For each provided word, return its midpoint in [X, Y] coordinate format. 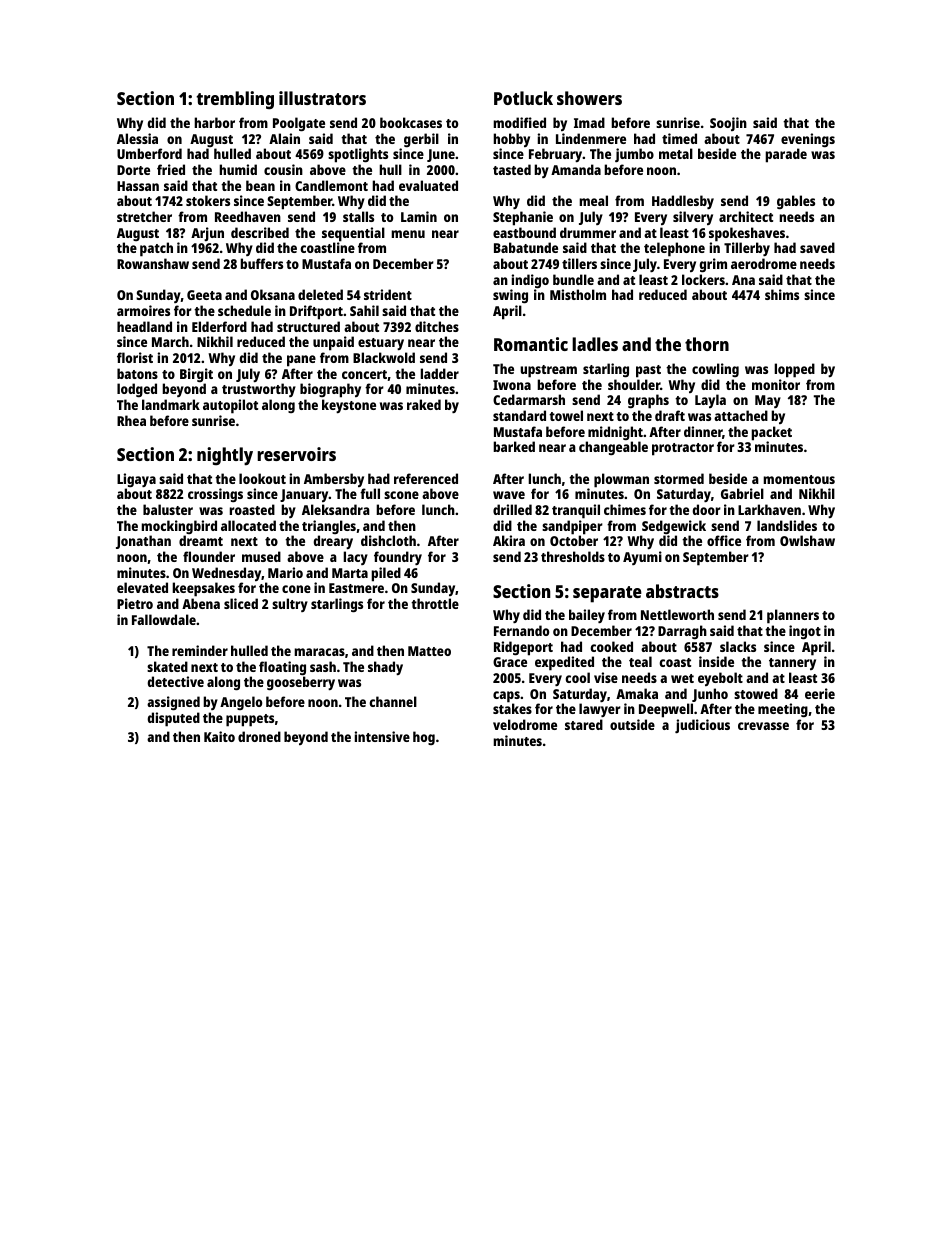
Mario [285, 572]
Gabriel [742, 493]
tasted [512, 169]
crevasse [763, 726]
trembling [235, 100]
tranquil [576, 511]
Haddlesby [683, 202]
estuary [381, 344]
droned [259, 736]
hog [424, 738]
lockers [703, 279]
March [170, 341]
